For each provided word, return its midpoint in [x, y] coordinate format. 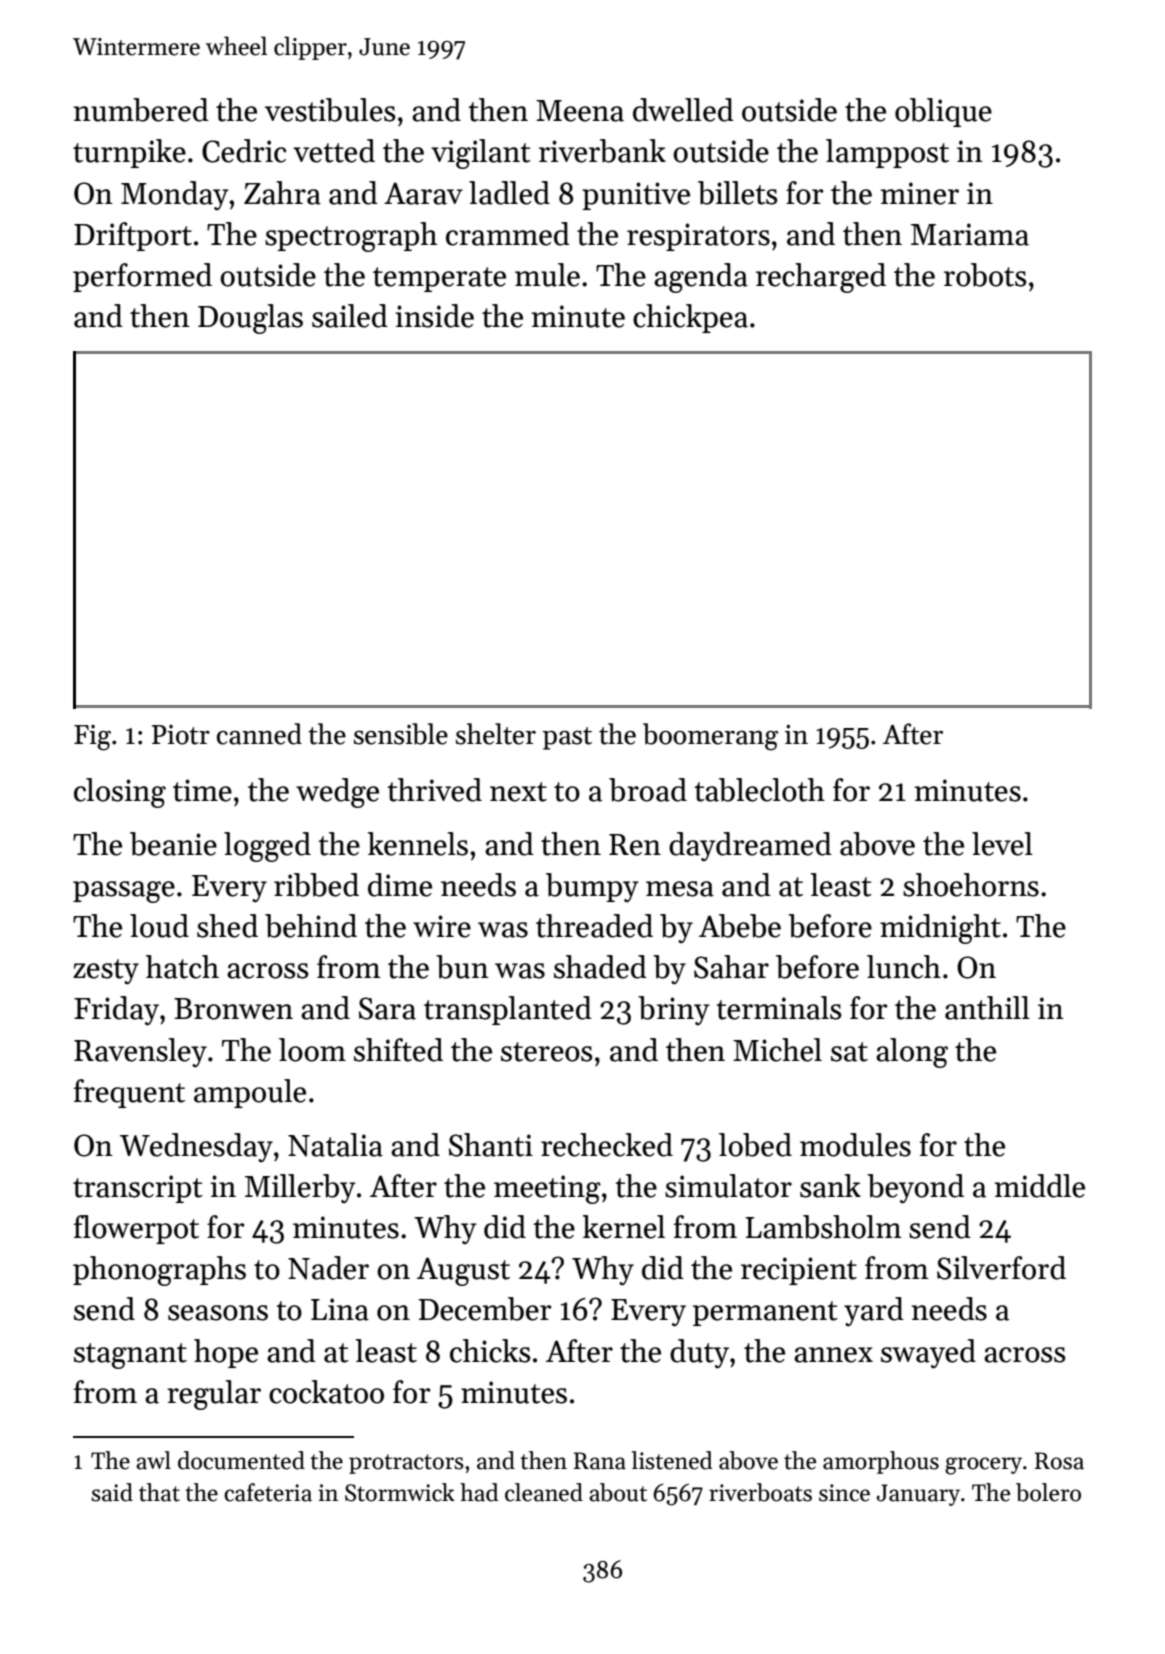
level [1002, 844]
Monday [175, 195]
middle [1040, 1186]
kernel [624, 1227]
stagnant [130, 1356]
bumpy [592, 887]
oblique [943, 112]
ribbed [316, 885]
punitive [636, 196]
